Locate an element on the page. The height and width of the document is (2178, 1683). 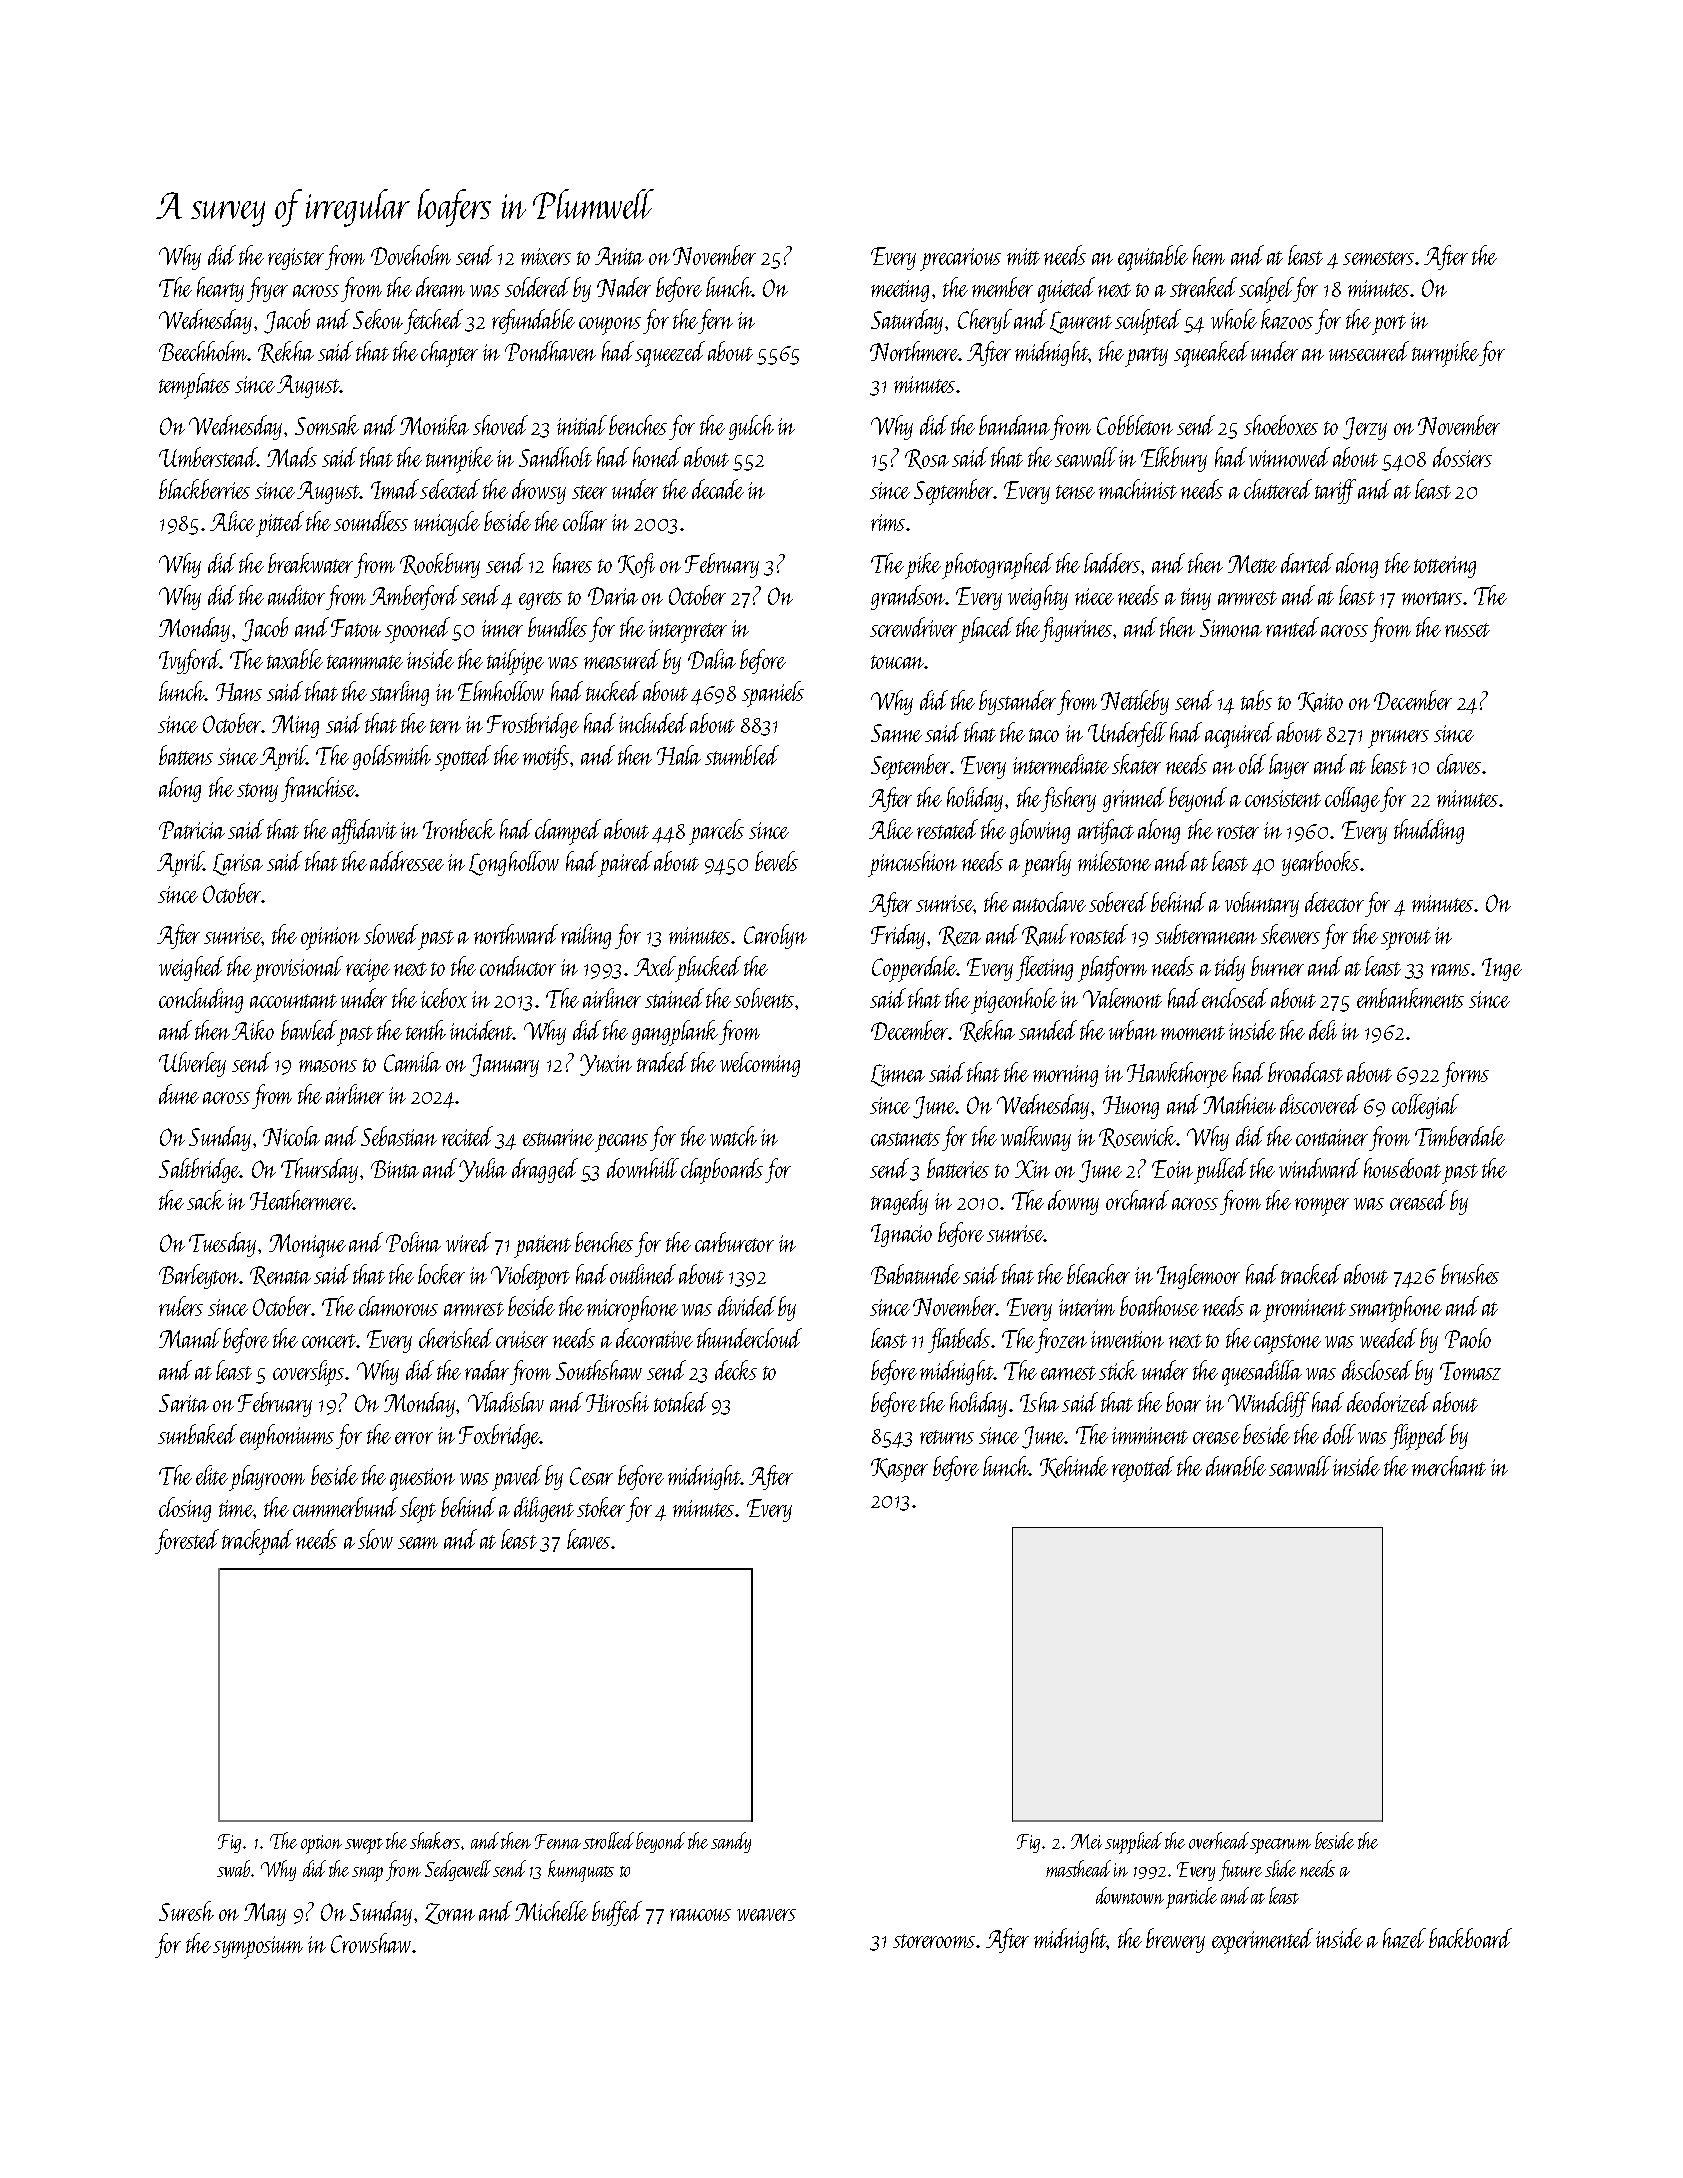
russet is located at coordinates (1467, 630).
